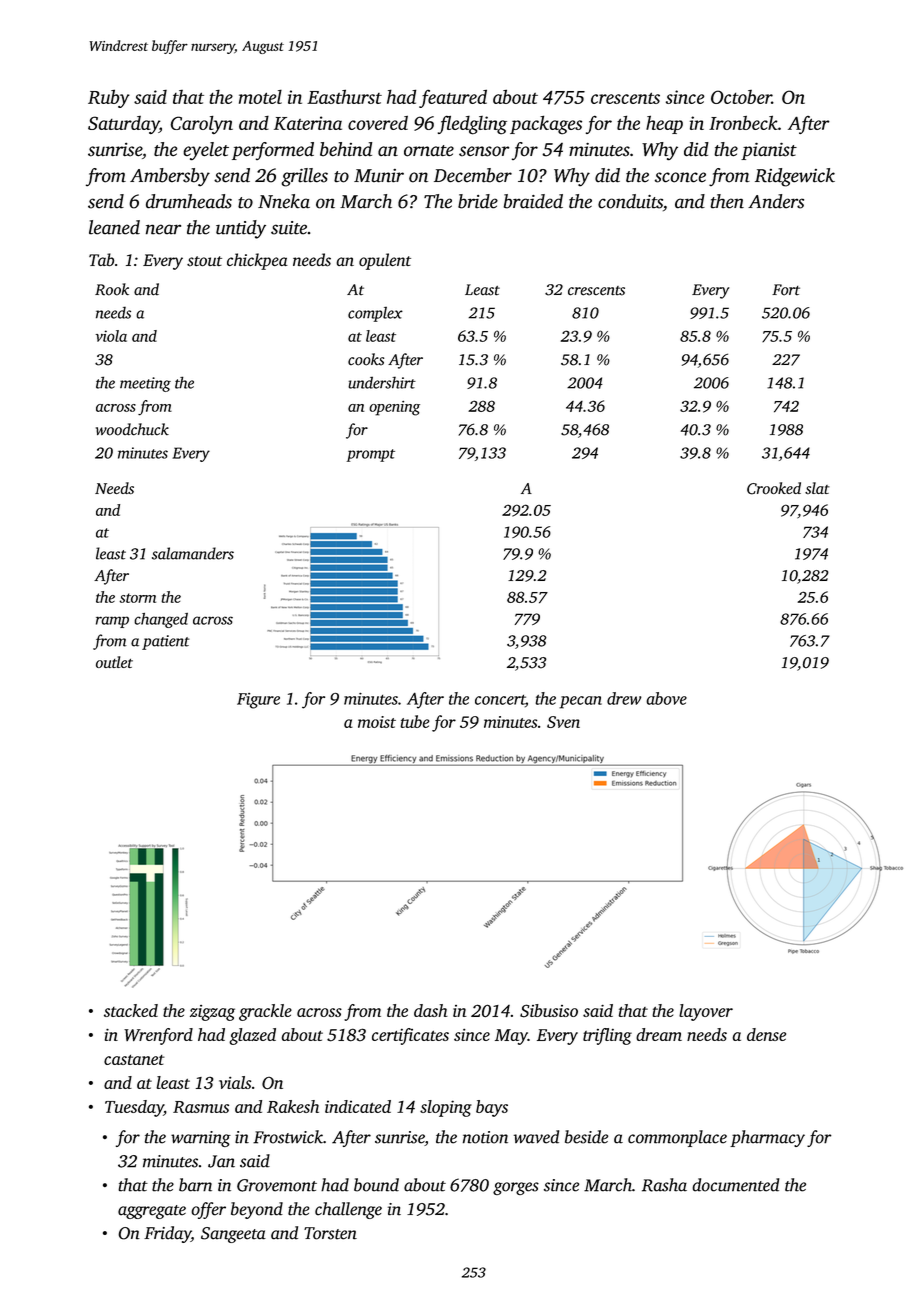 Image resolution: width=924 pixels, height=1308 pixels. I want to click on opening, so click(394, 408).
